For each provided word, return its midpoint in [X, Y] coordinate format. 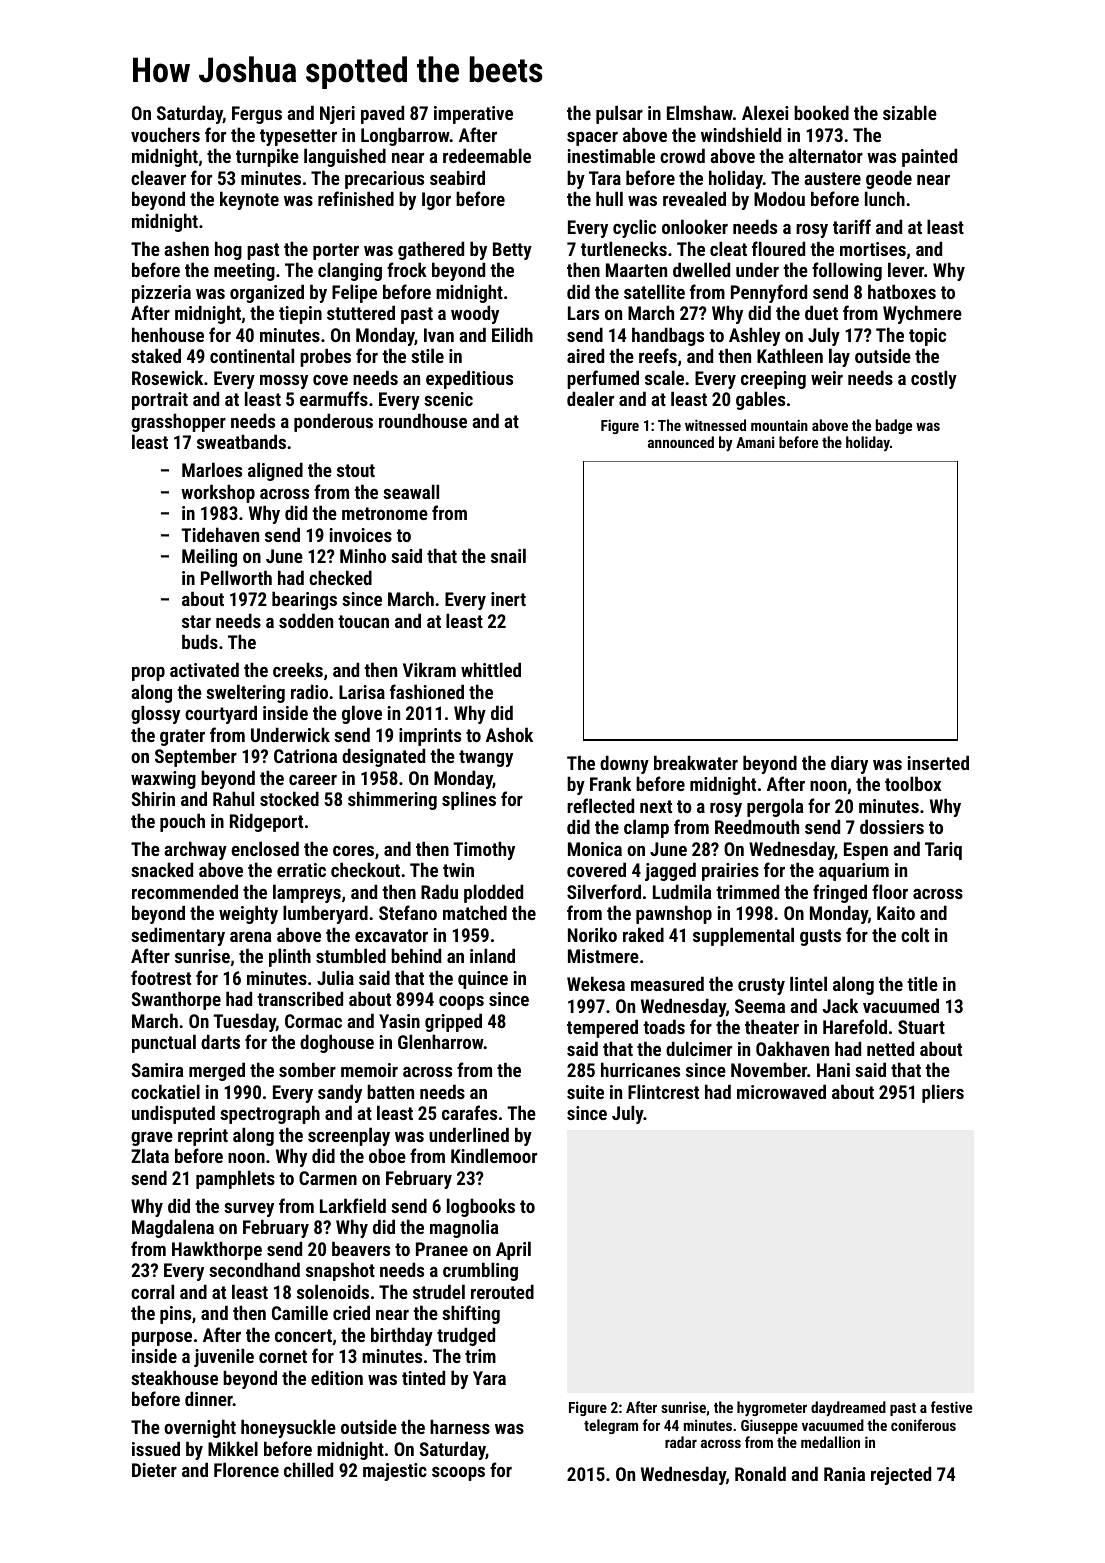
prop [148, 674]
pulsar [619, 114]
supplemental [743, 936]
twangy [486, 758]
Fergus [257, 115]
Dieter [154, 1470]
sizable [910, 112]
